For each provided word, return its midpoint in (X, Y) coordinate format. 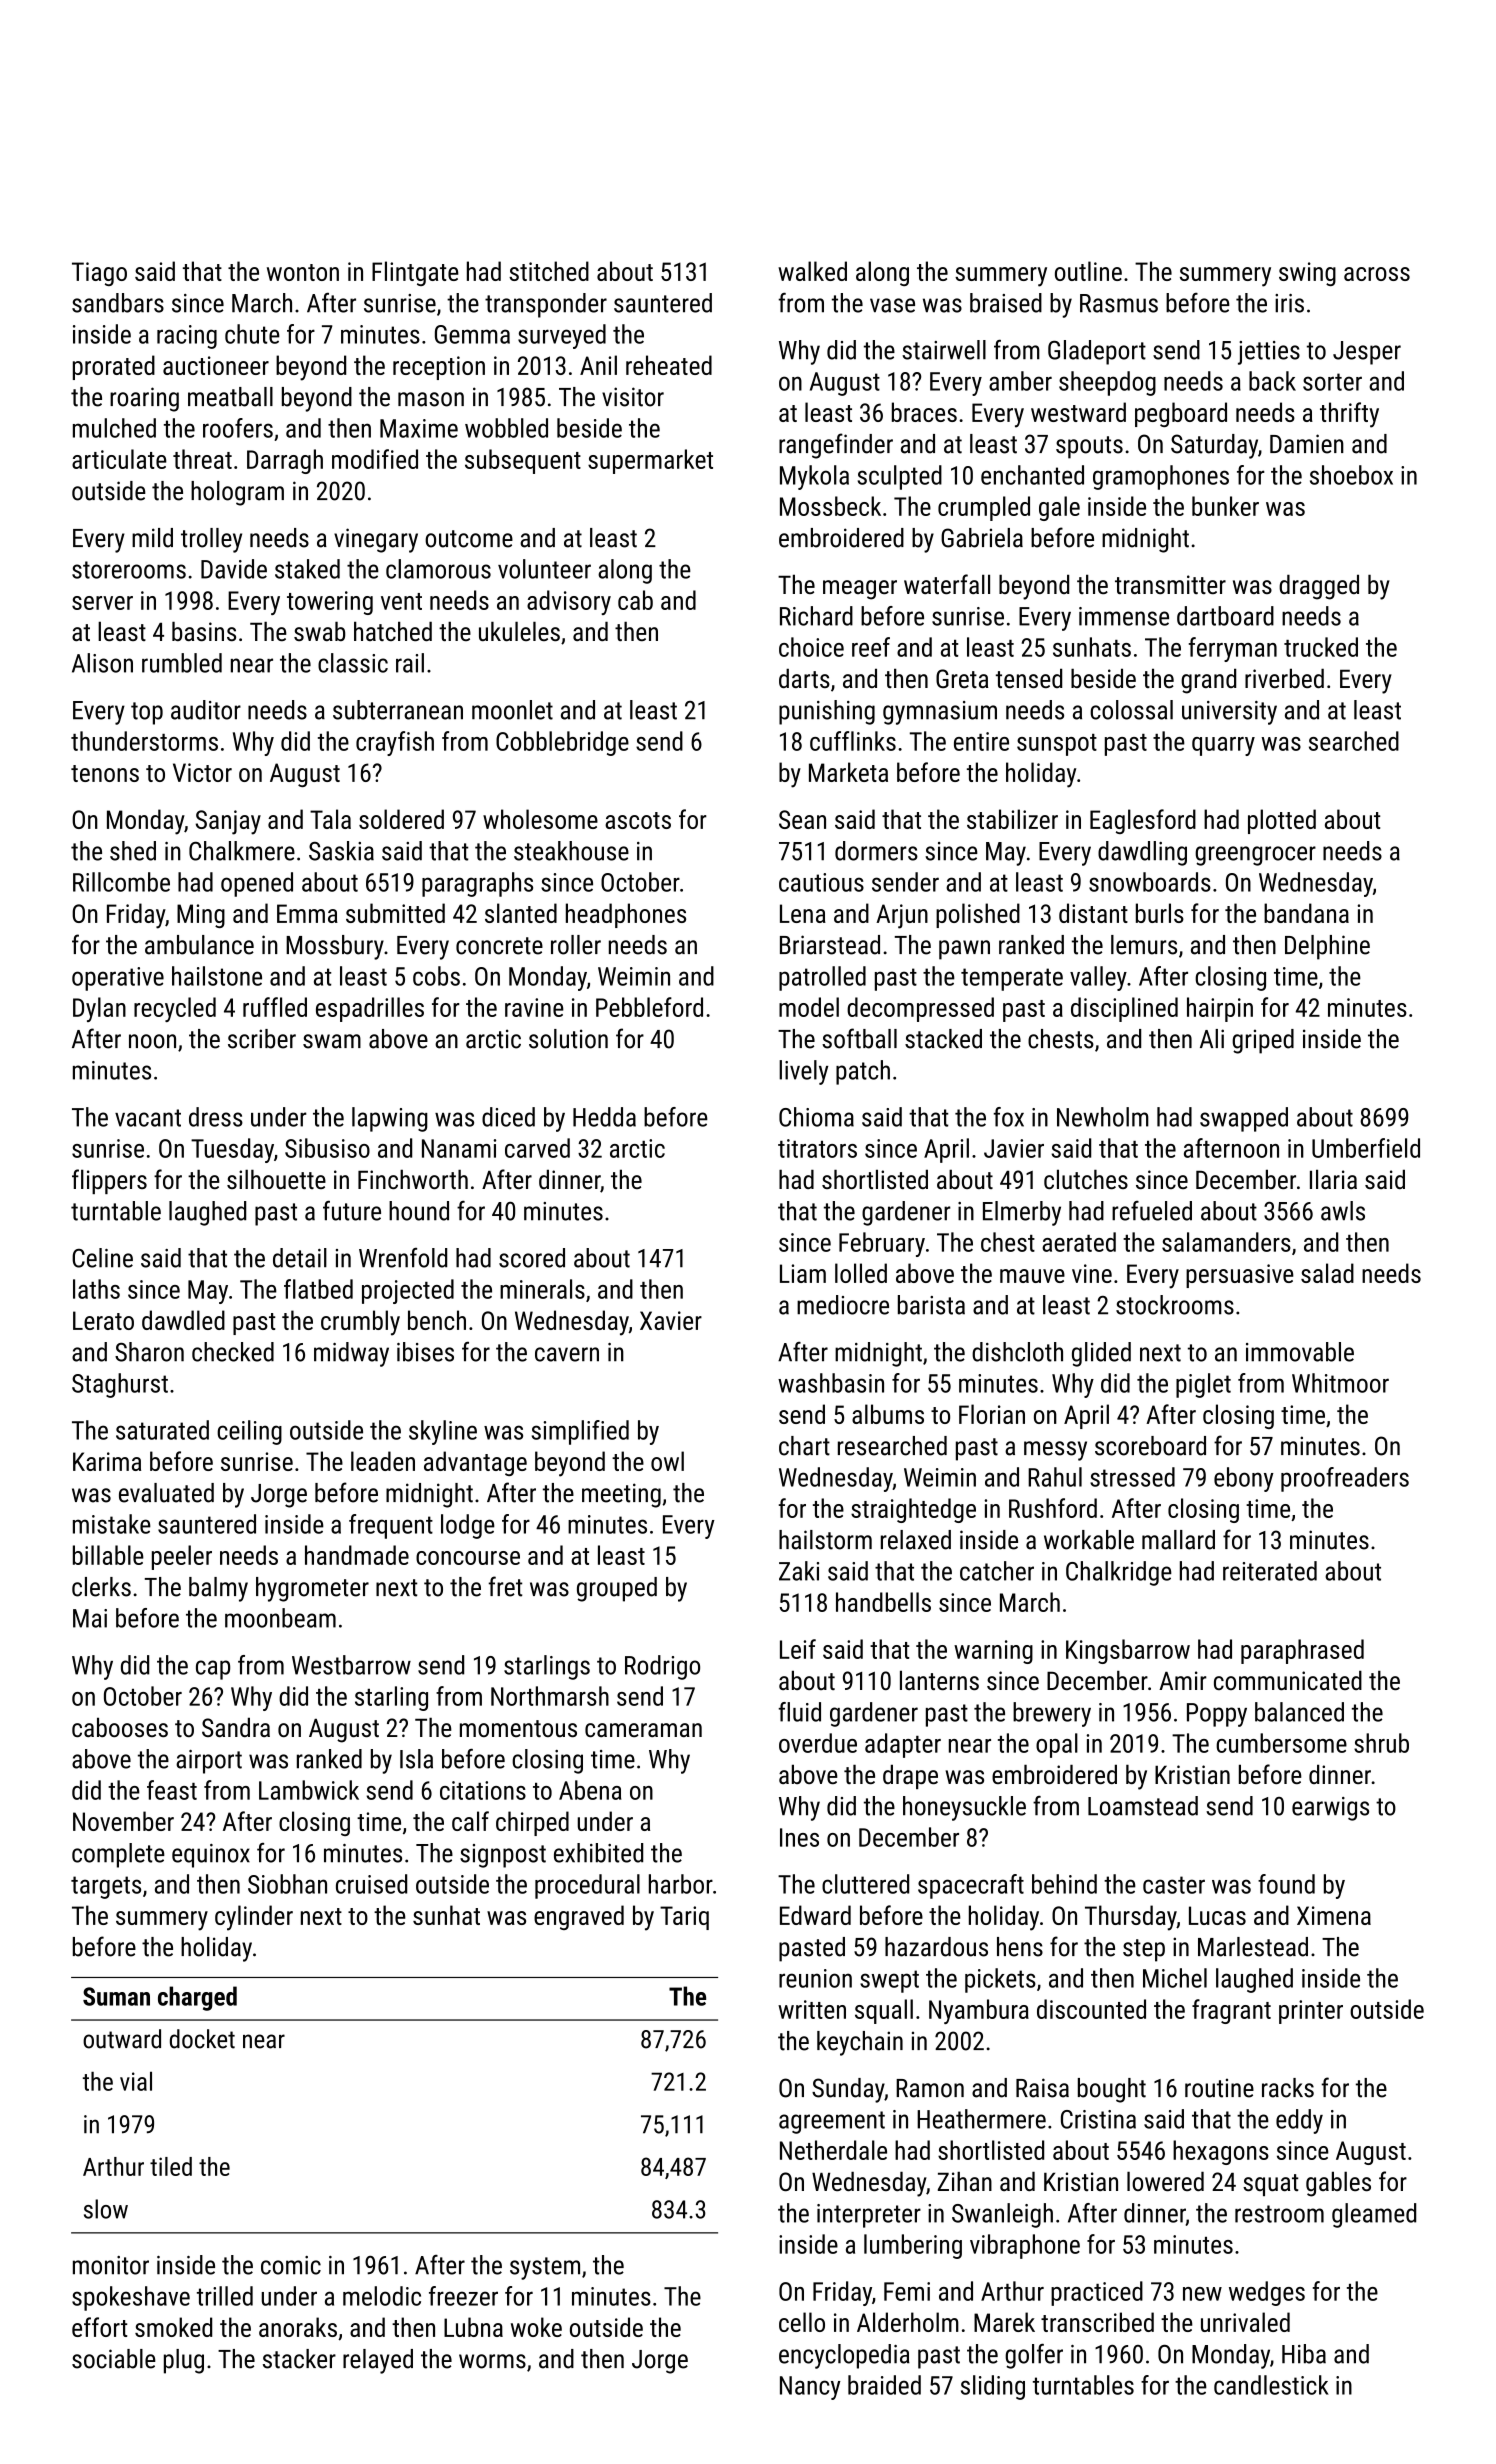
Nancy (810, 2388)
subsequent (523, 461)
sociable (114, 2359)
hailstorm (825, 1540)
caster (1174, 1885)
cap (213, 1670)
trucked (1321, 647)
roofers (238, 428)
